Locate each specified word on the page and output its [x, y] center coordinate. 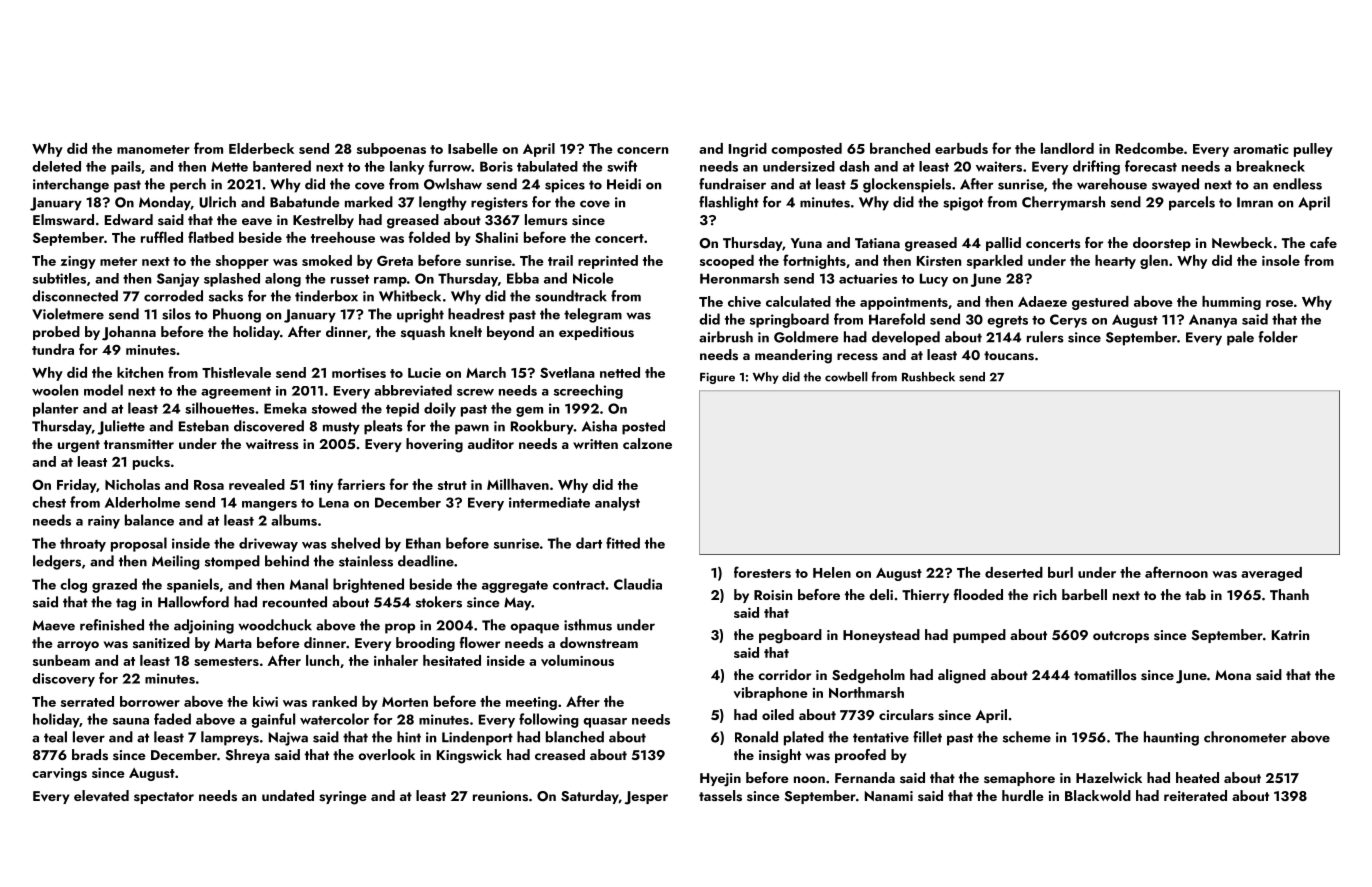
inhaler [396, 660]
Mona [1233, 675]
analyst [617, 504]
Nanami [889, 796]
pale [1240, 338]
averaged [1271, 574]
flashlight [729, 203]
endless [1297, 184]
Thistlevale [236, 372]
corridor [784, 674]
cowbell [846, 377]
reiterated [1195, 795]
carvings [59, 774]
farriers [361, 484]
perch [188, 185]
